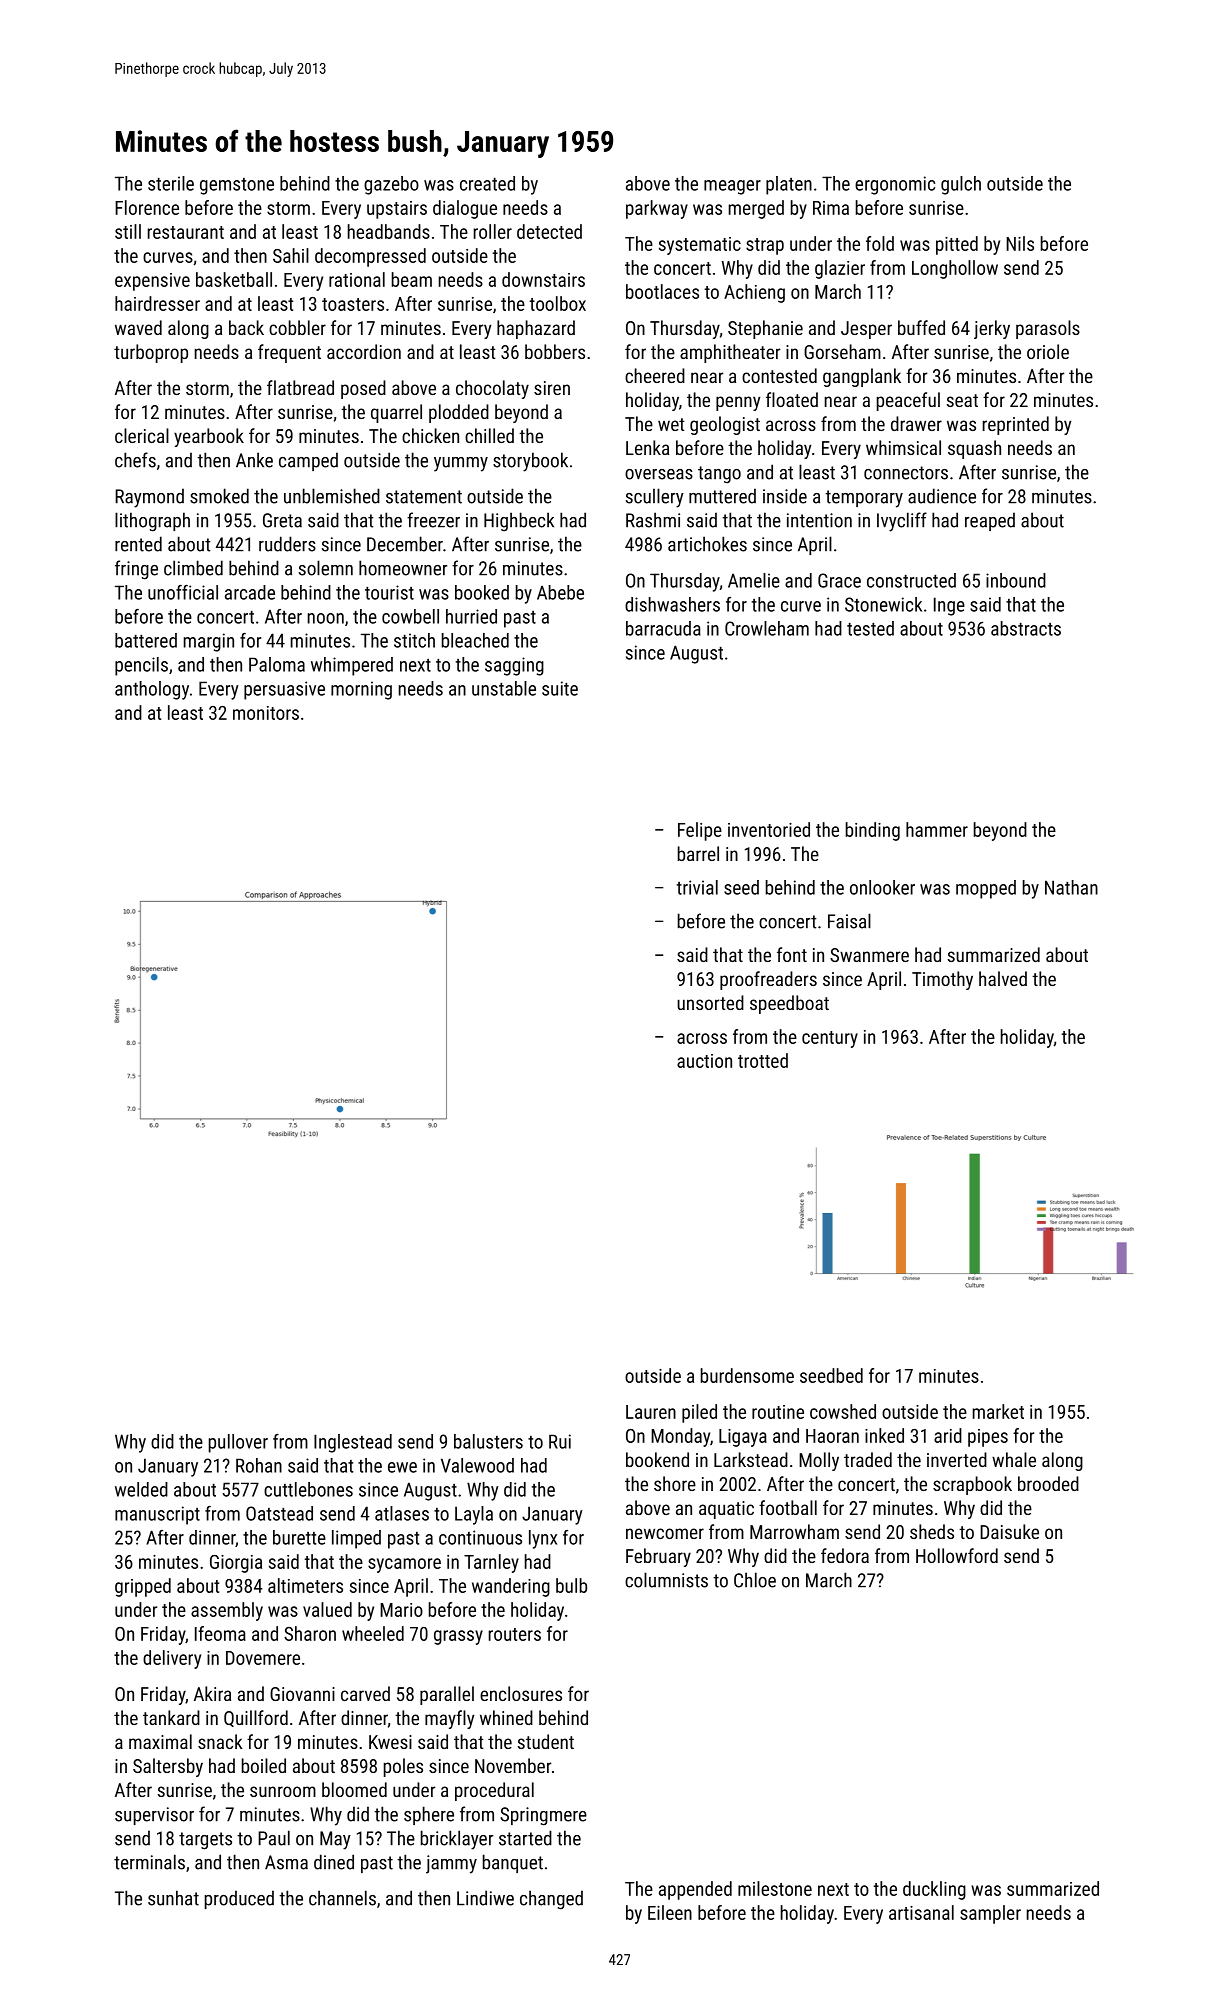  I want to click on smoked, so click(219, 496).
